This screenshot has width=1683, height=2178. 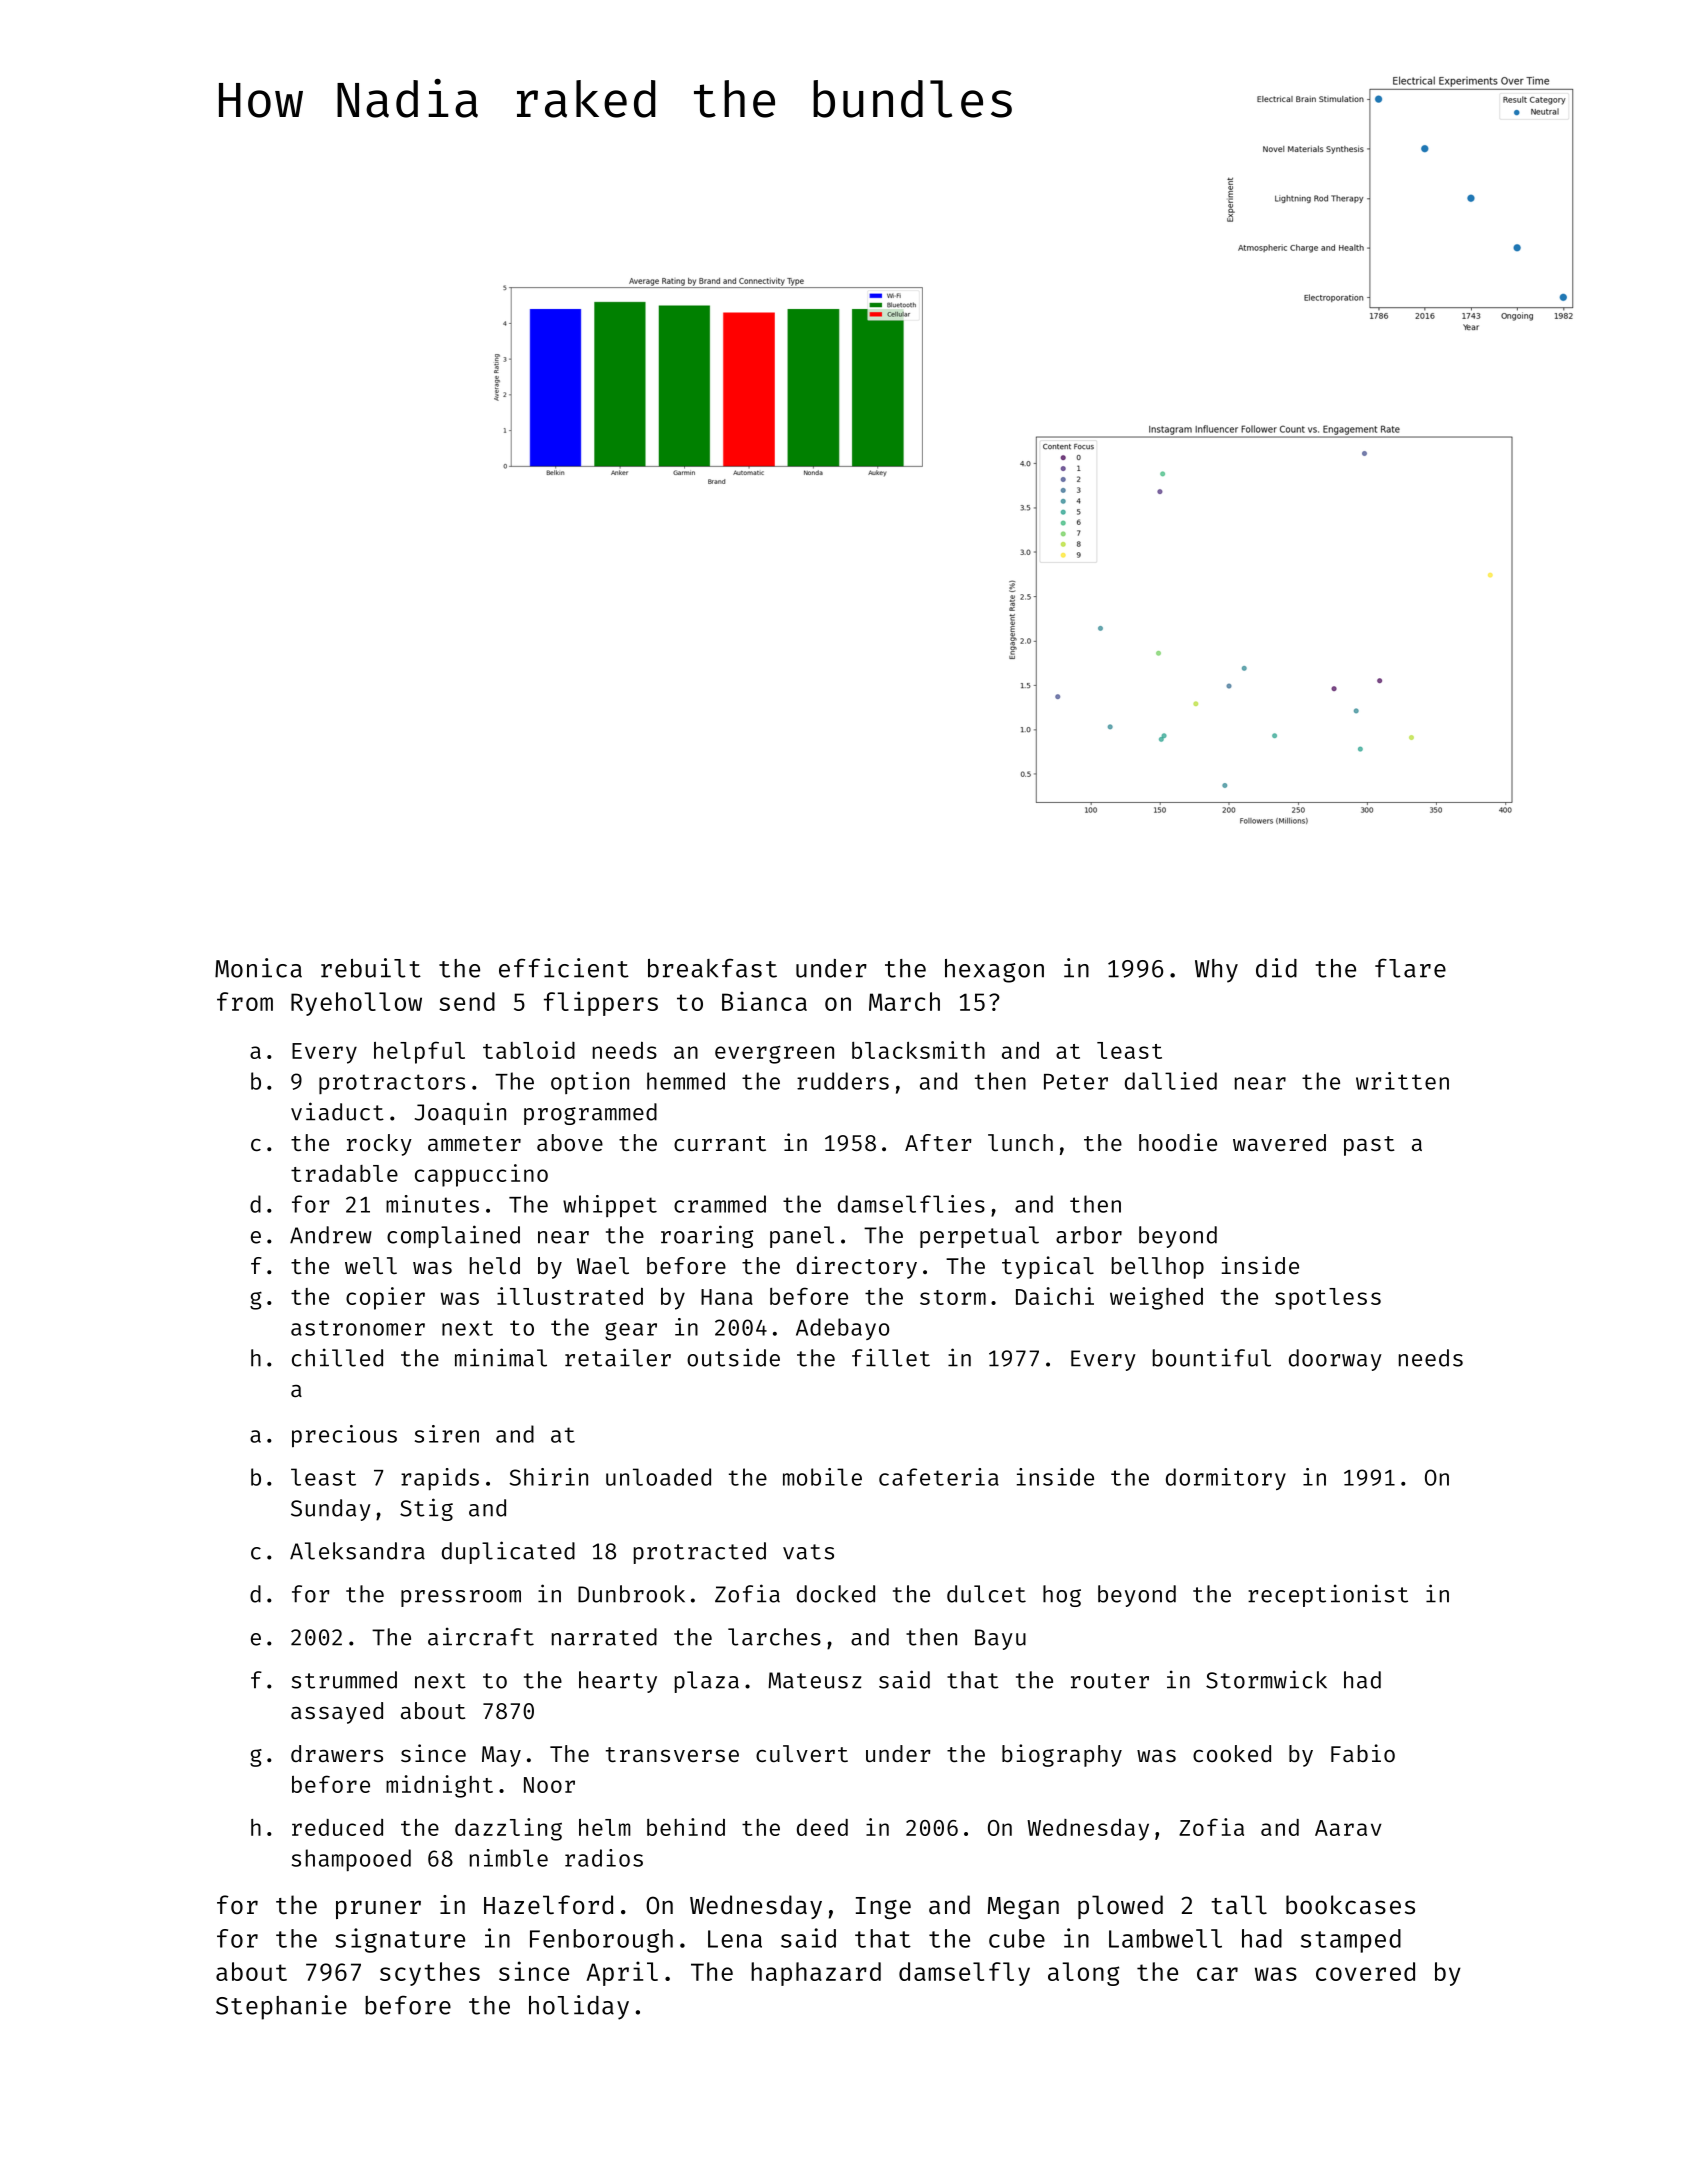 I want to click on held, so click(x=495, y=1265).
